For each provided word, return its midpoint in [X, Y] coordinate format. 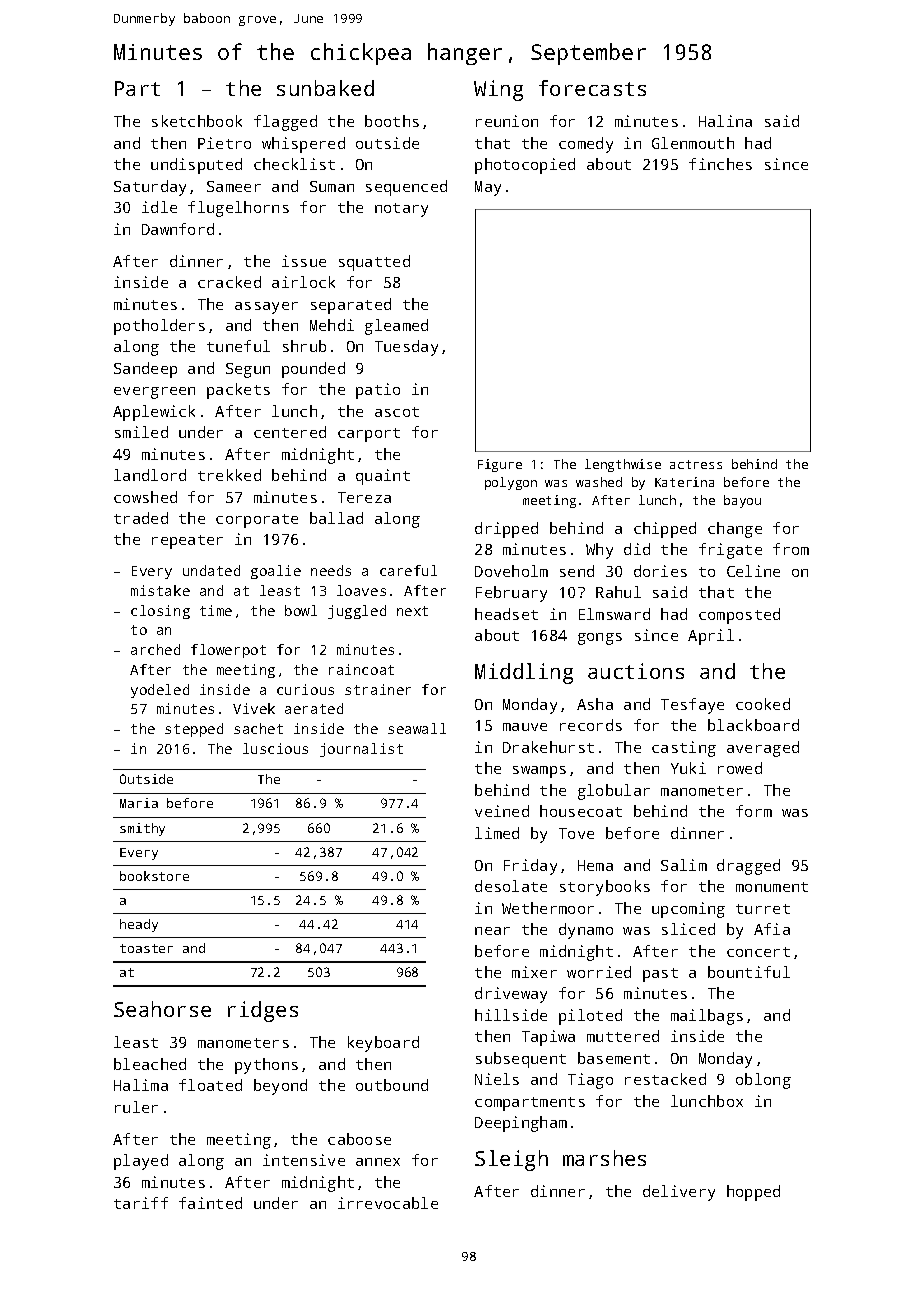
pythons [266, 1066]
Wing [498, 90]
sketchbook [197, 121]
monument [772, 887]
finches [720, 164]
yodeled [160, 691]
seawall [417, 728]
